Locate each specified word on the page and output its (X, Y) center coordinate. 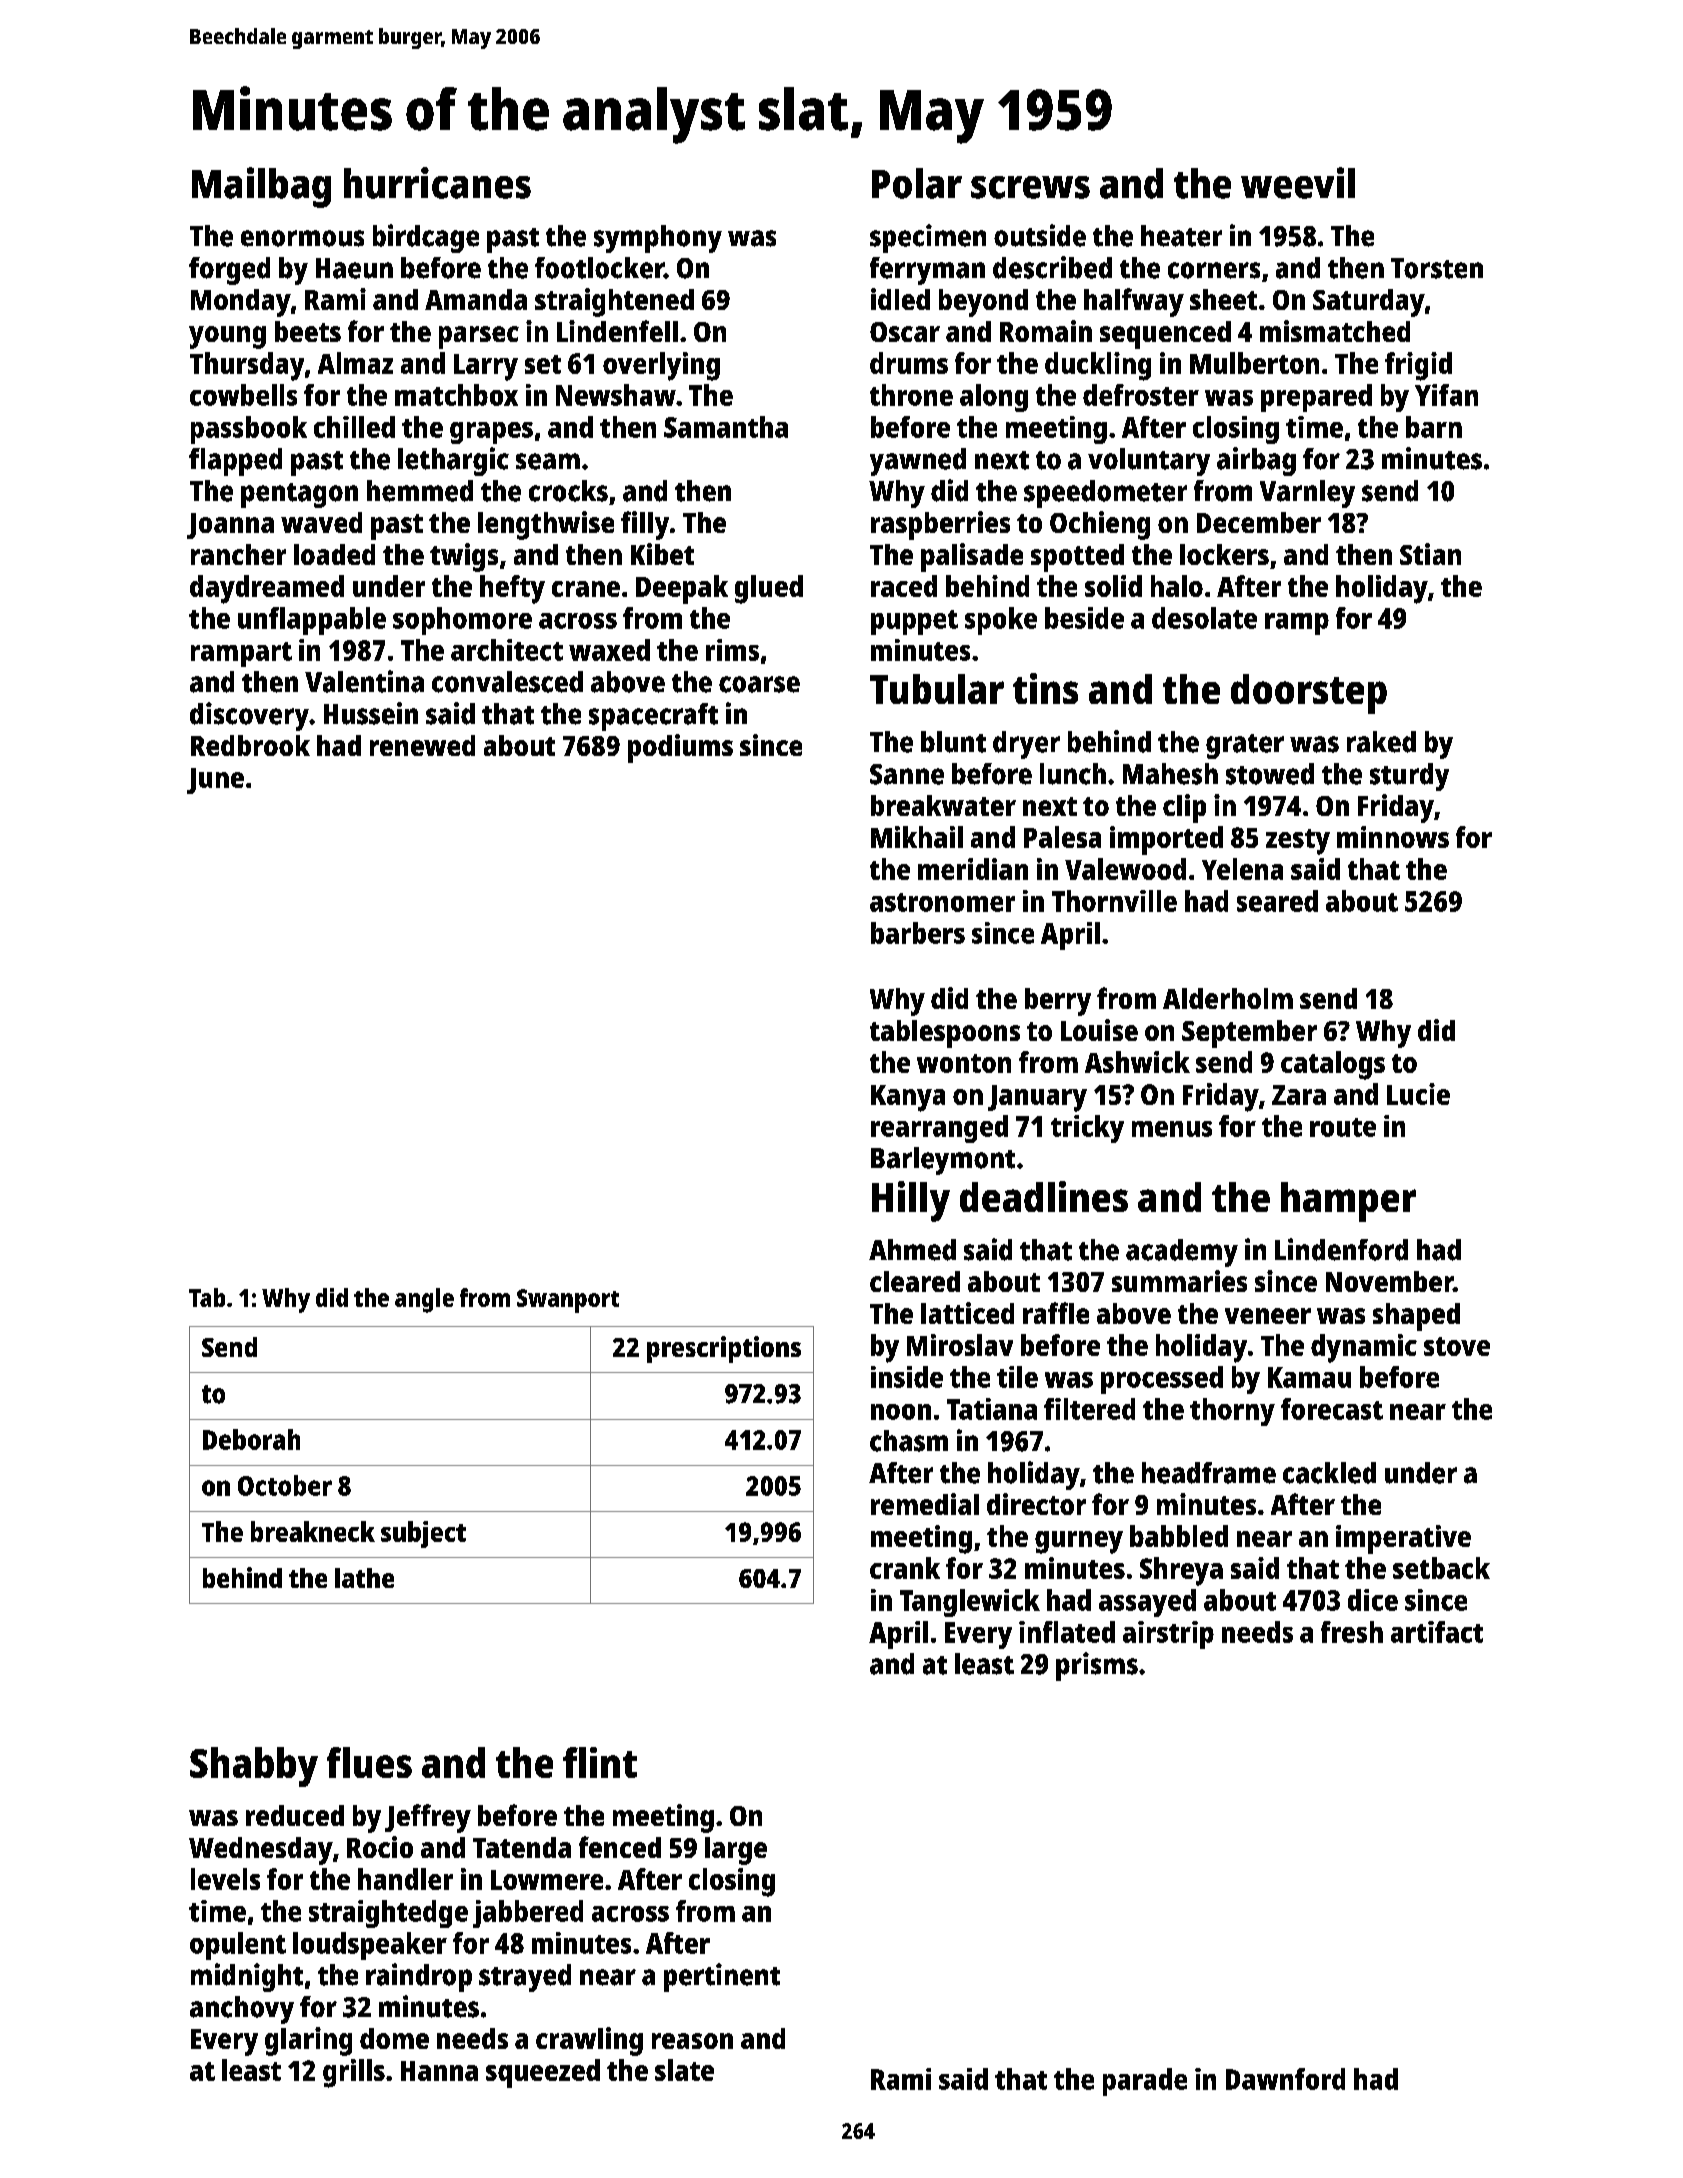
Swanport (568, 1301)
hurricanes (437, 183)
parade (1145, 2082)
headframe (1209, 1473)
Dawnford (1285, 2079)
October (285, 1485)
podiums (680, 748)
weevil (1298, 183)
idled (900, 299)
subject (423, 1534)
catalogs (1333, 1065)
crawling (589, 2041)
